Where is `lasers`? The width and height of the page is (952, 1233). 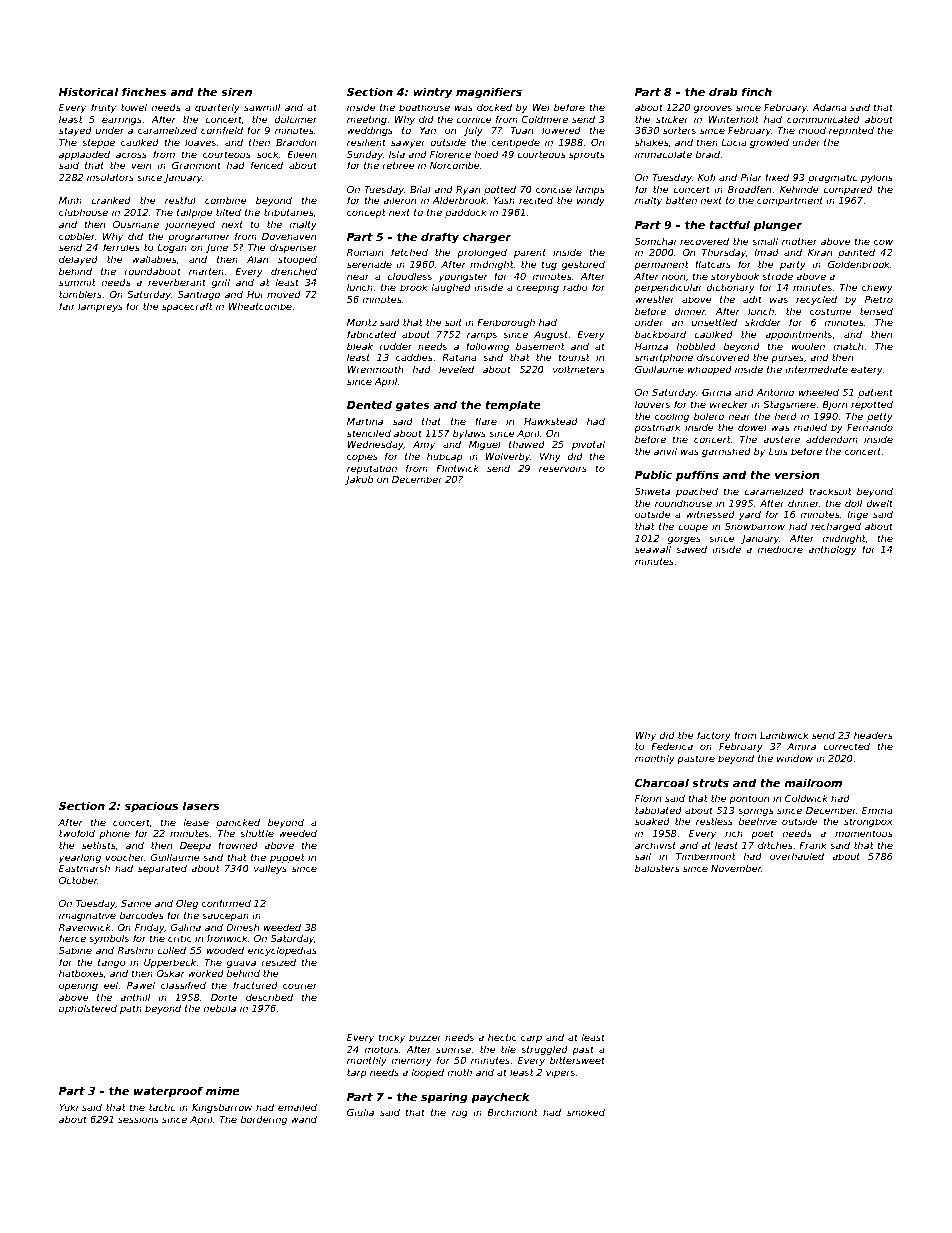
lasers is located at coordinates (200, 805).
